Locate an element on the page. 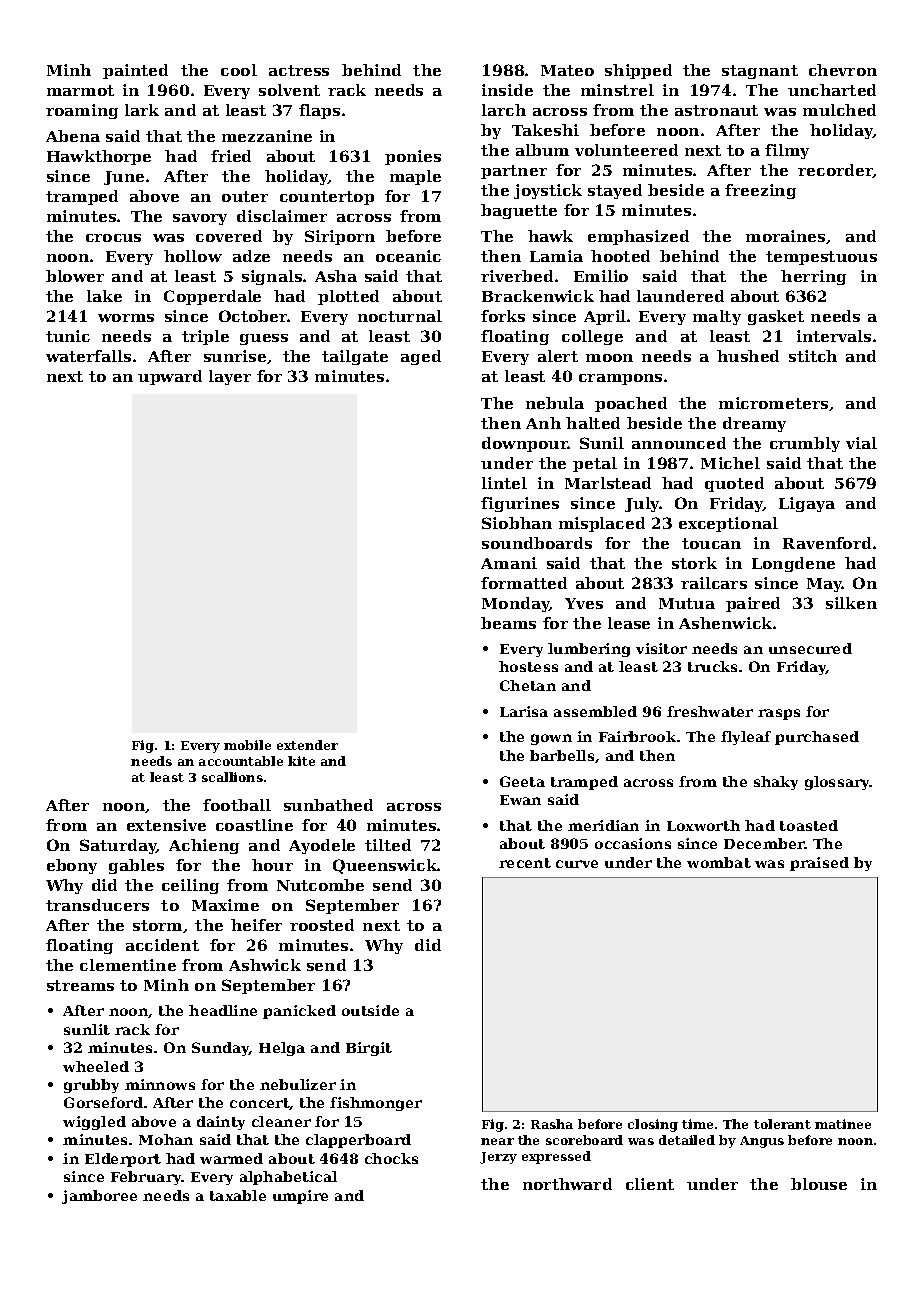 The width and height of the page is (924, 1308). Siriporn is located at coordinates (340, 237).
